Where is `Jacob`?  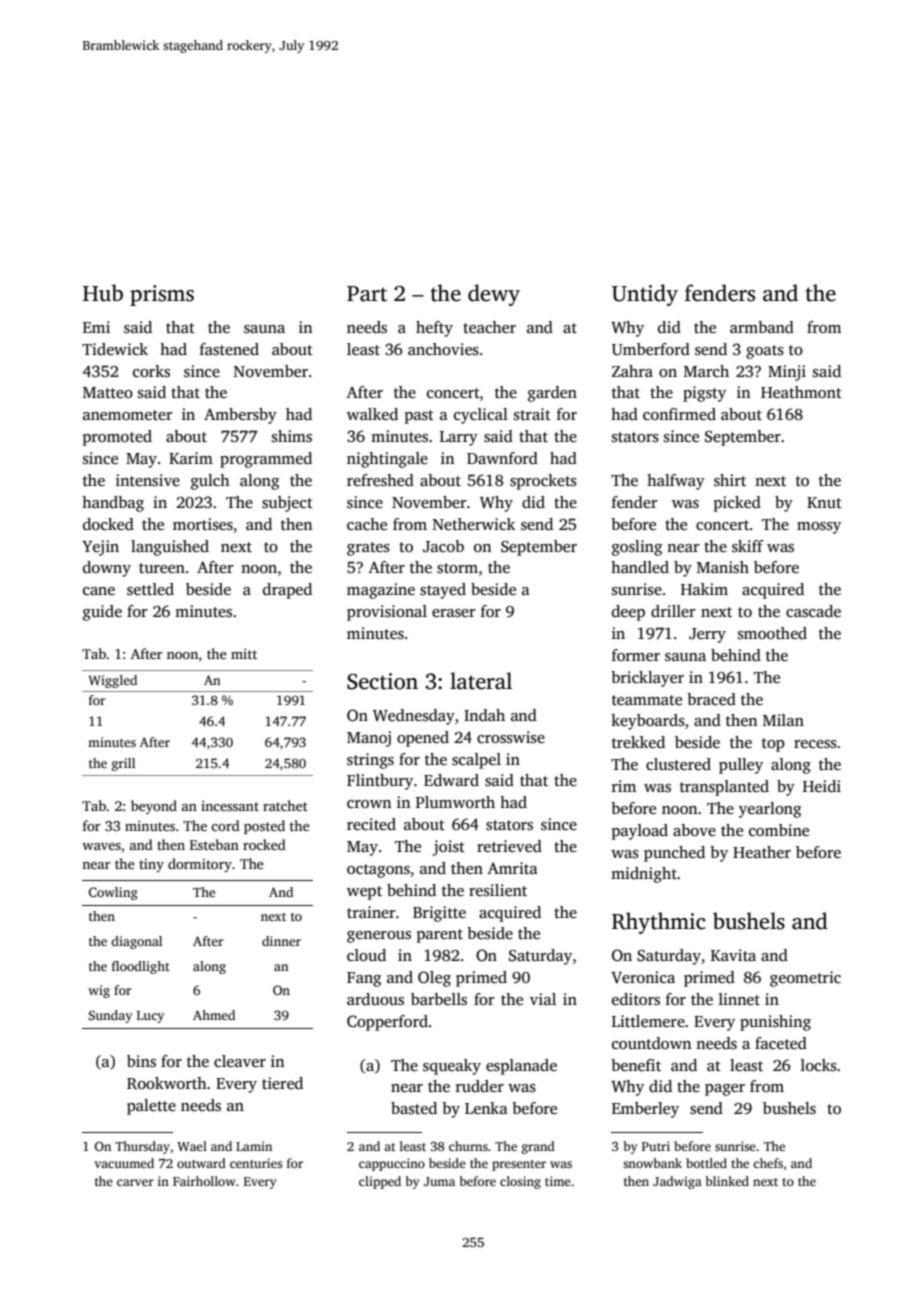
Jacob is located at coordinates (443, 546).
